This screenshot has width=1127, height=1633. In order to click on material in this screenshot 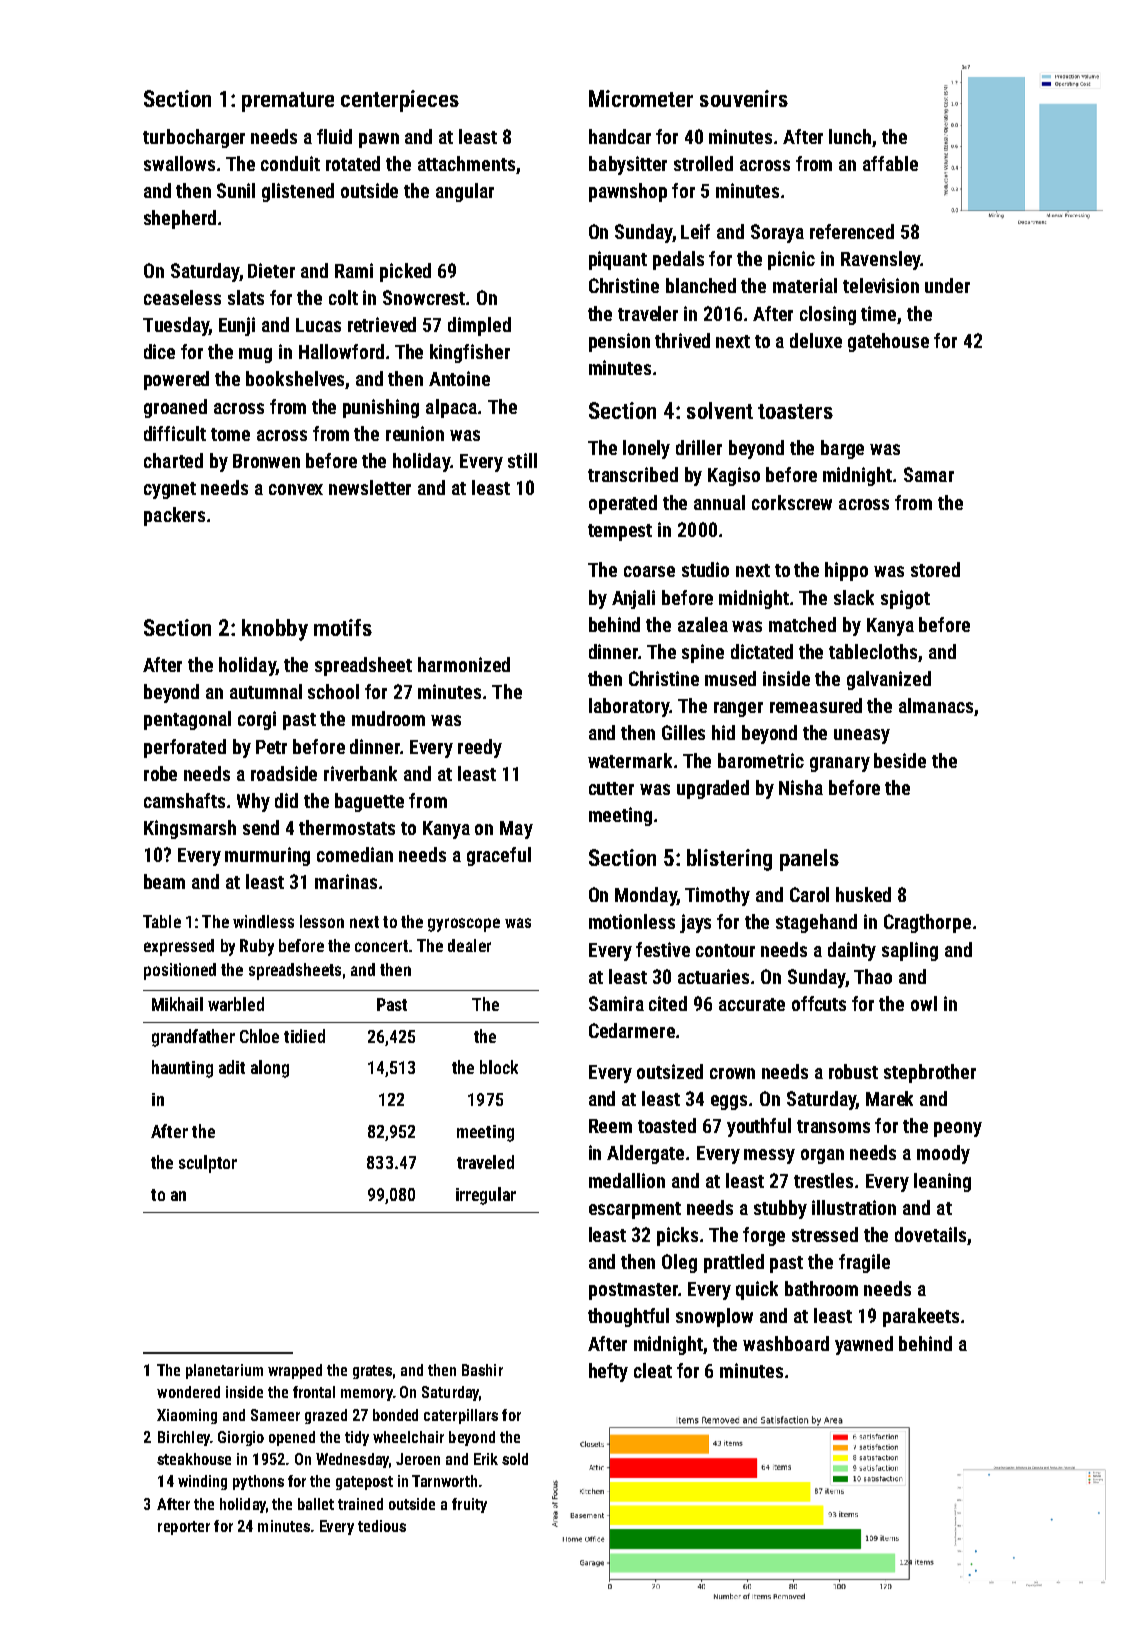, I will do `click(805, 285)`.
